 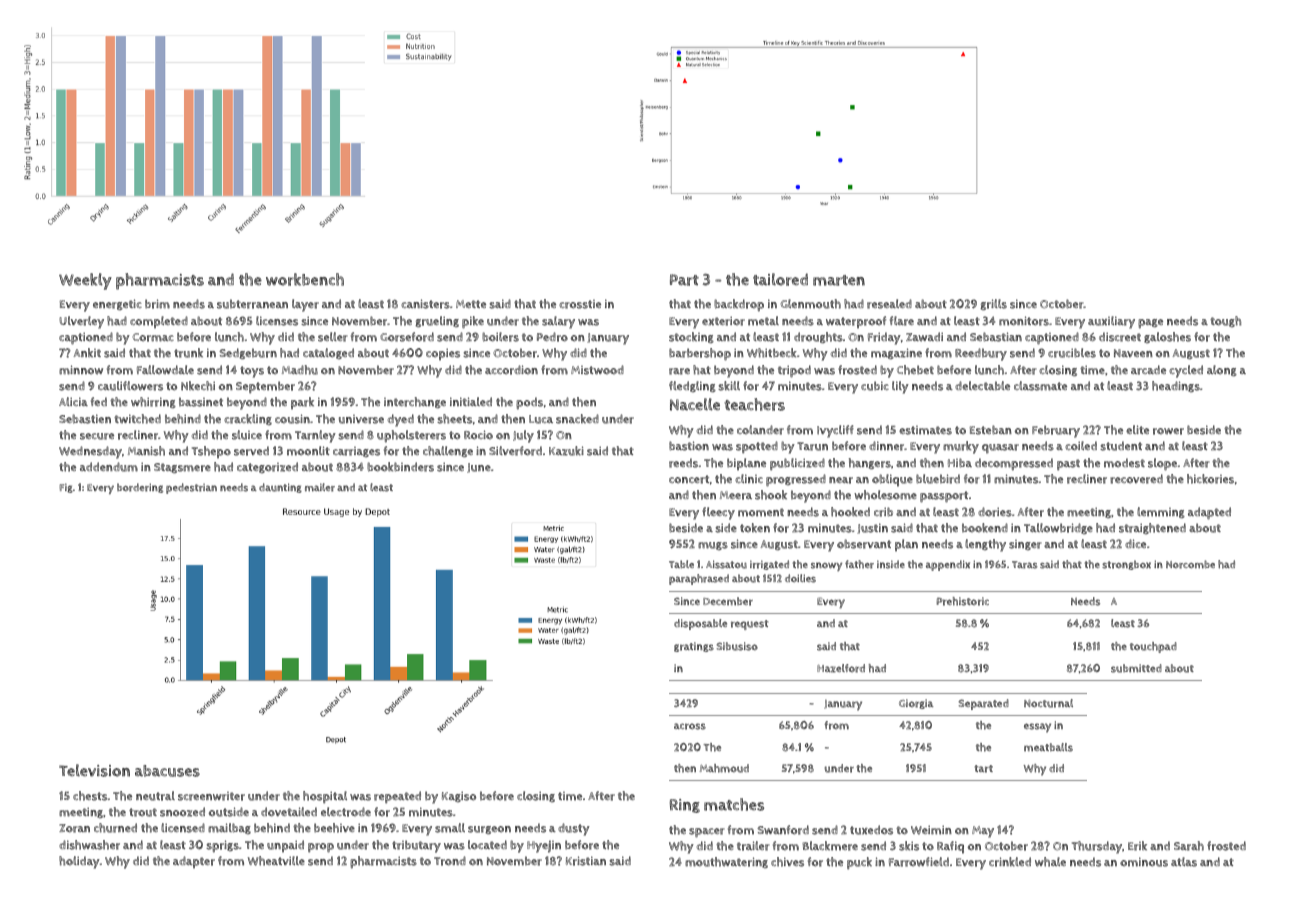 I want to click on Glenmouth, so click(x=810, y=304).
